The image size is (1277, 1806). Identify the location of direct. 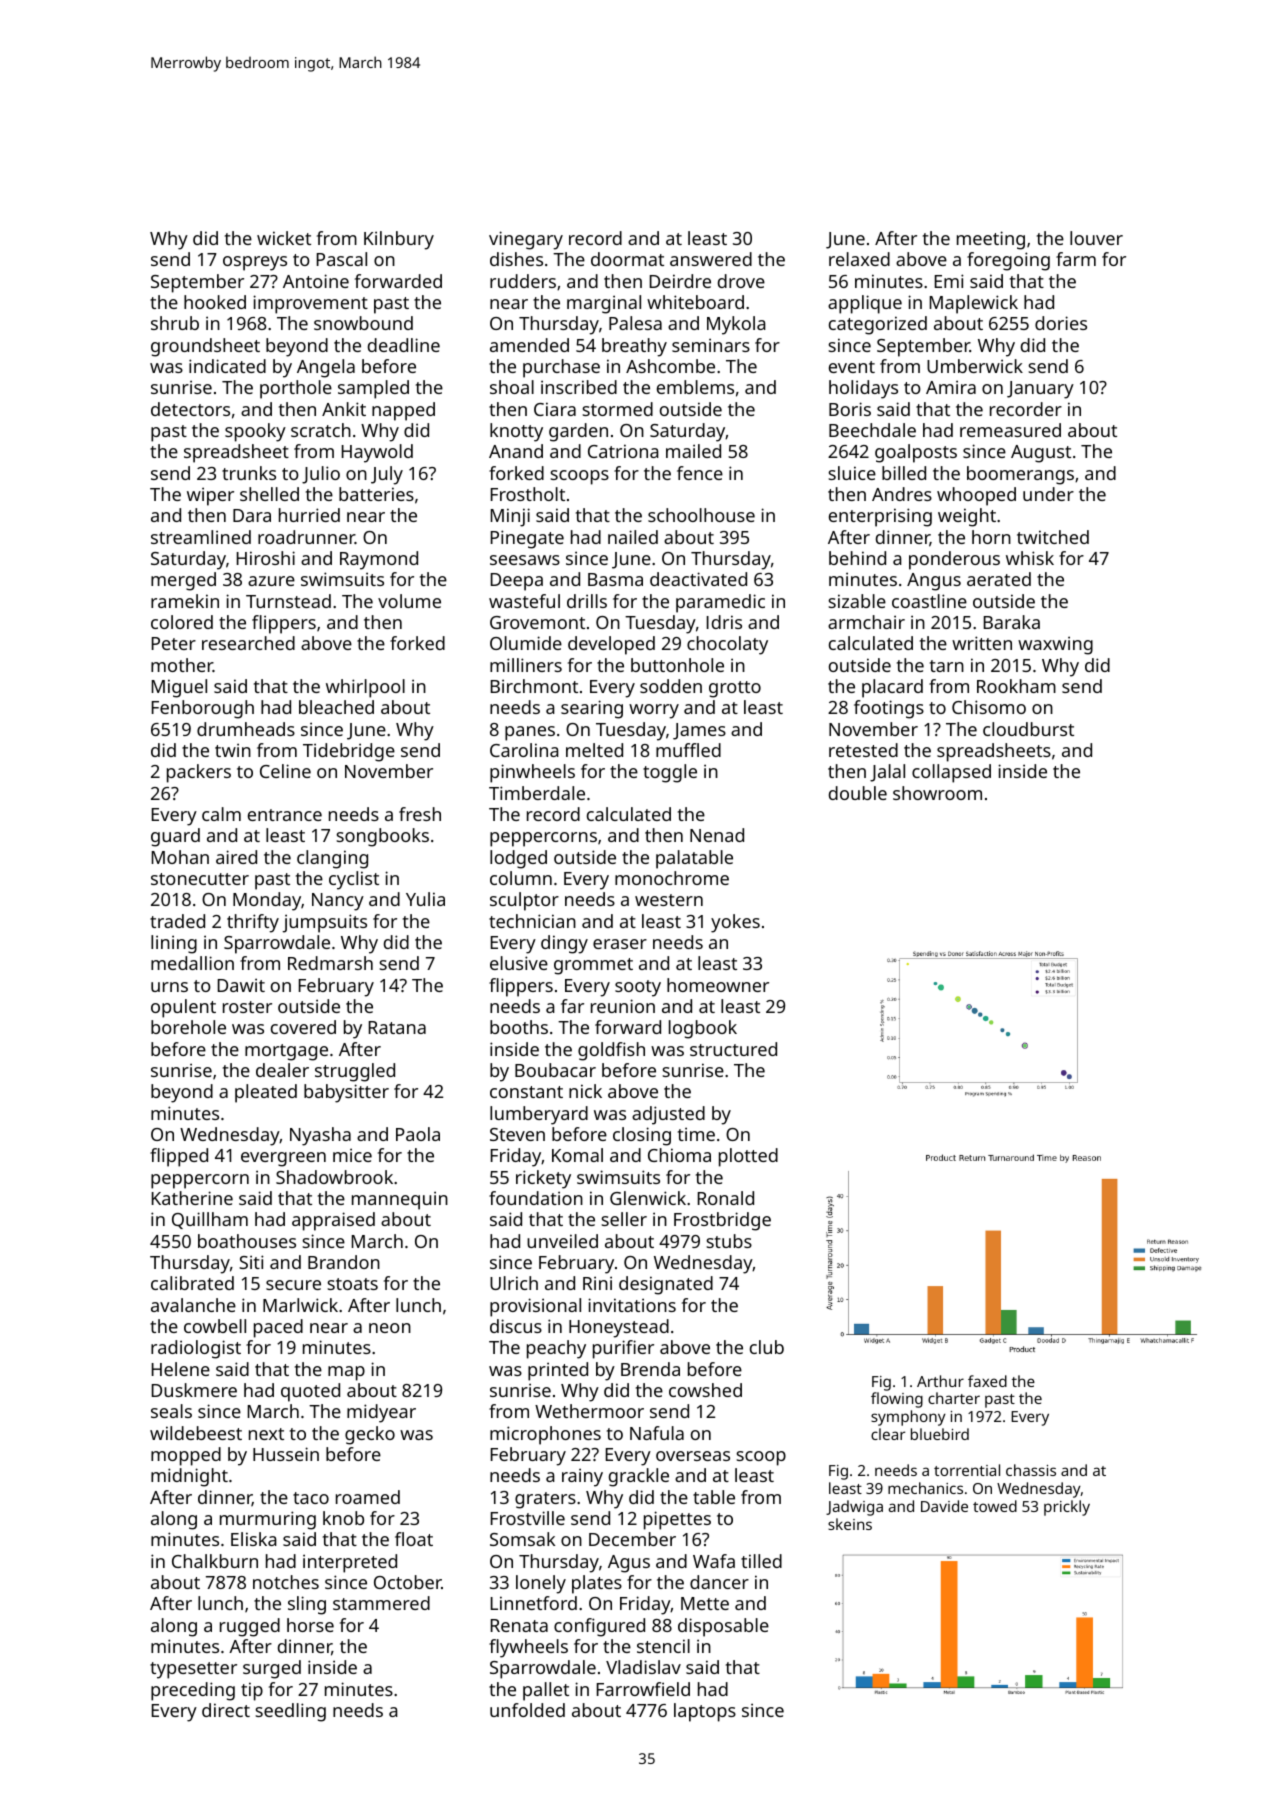
(226, 1710).
